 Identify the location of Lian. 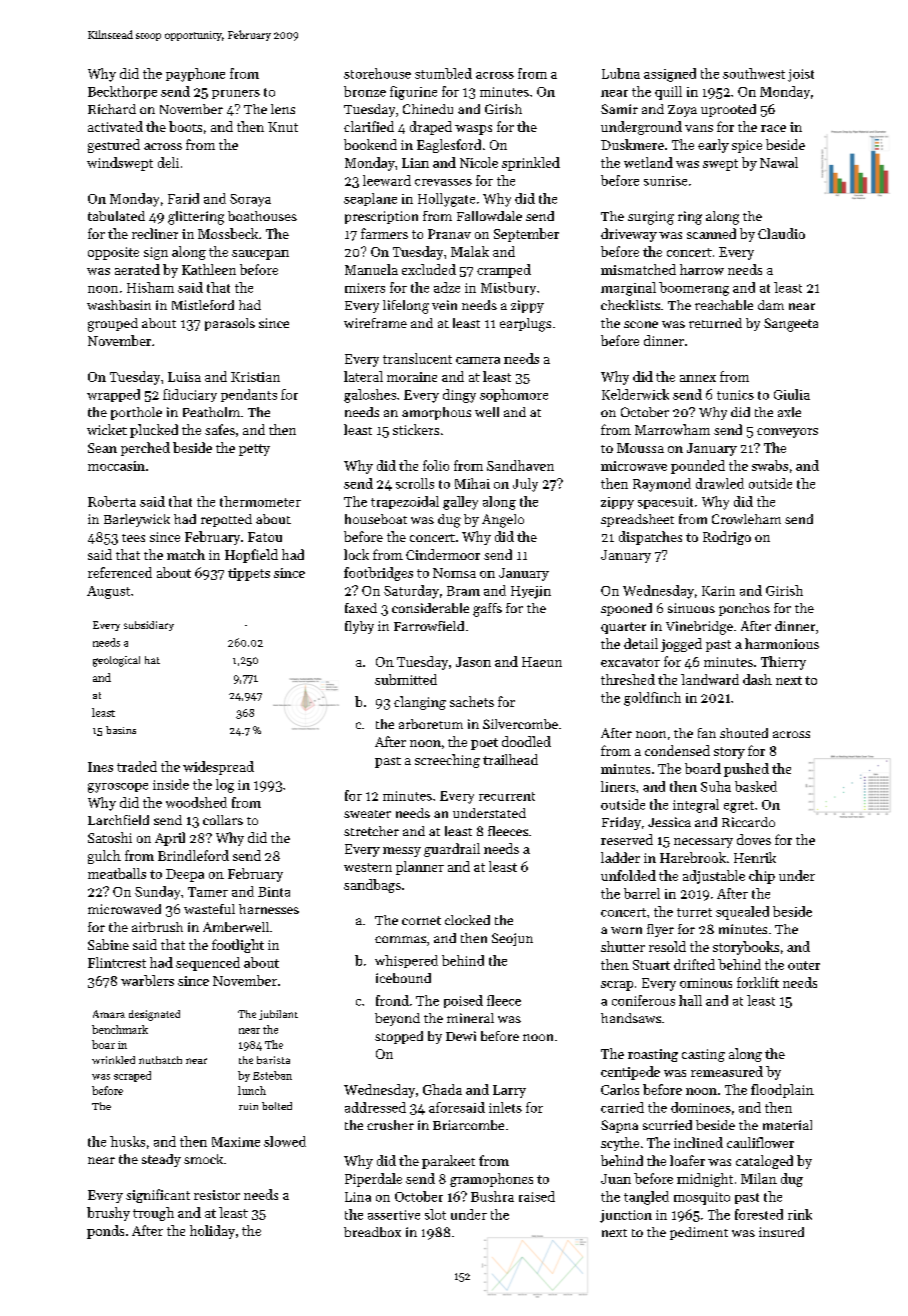
(415, 163).
